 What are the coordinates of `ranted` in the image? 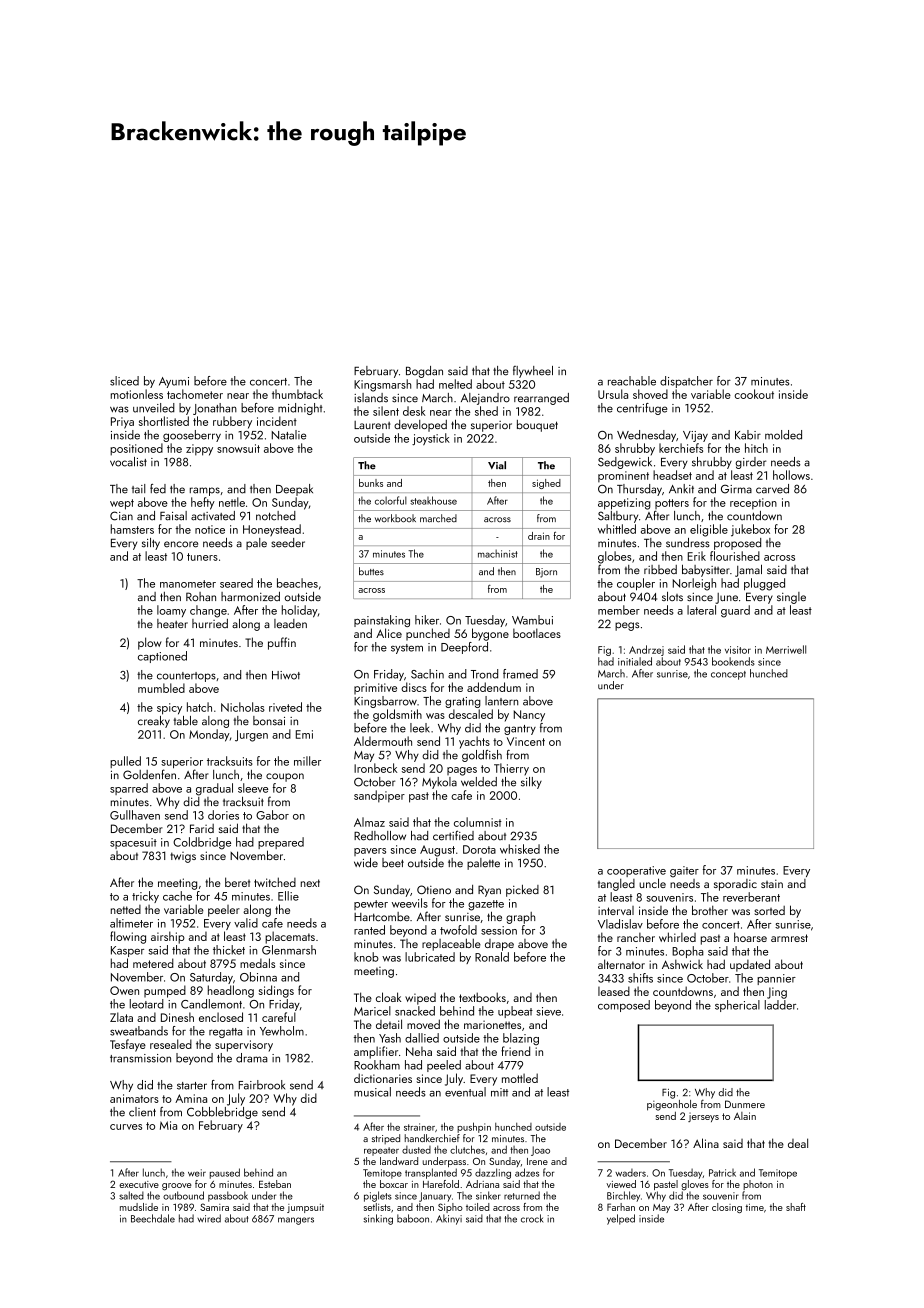 It's located at (369, 930).
